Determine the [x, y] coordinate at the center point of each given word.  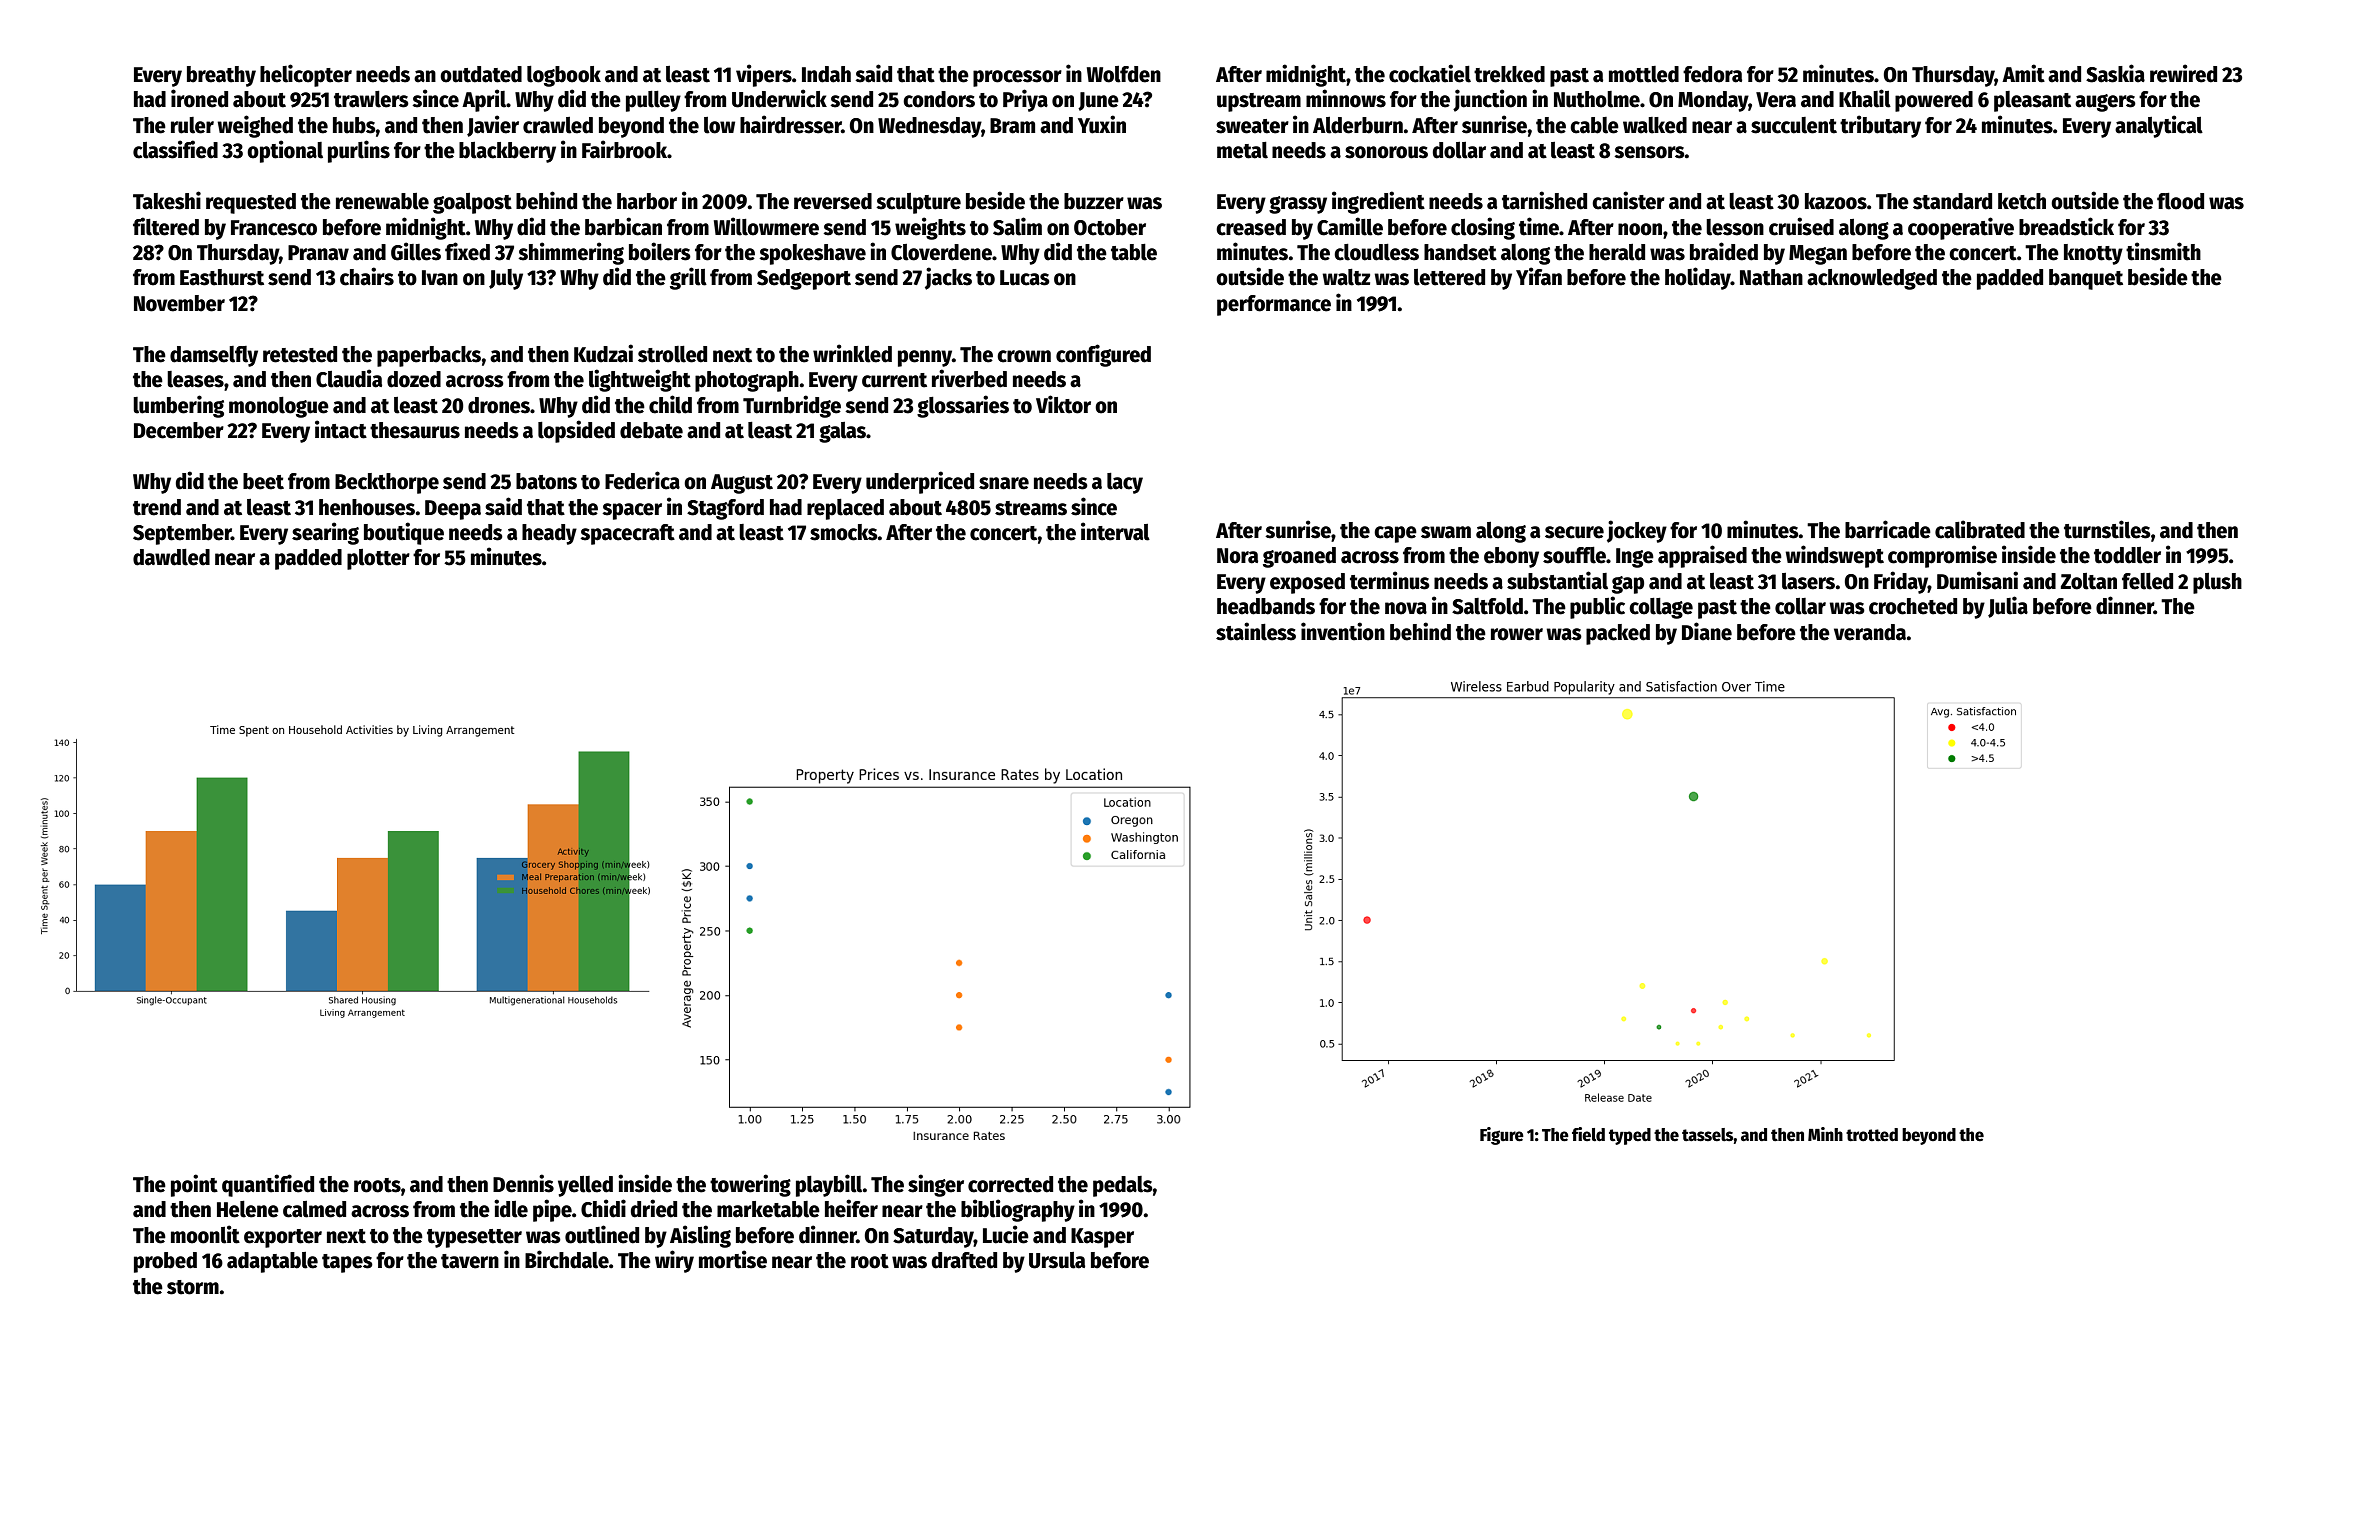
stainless [1256, 631]
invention [1343, 631]
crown [1024, 356]
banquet [2086, 279]
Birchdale [567, 1259]
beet [263, 481]
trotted [1872, 1135]
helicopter [306, 75]
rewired [2183, 73]
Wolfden [1124, 74]
